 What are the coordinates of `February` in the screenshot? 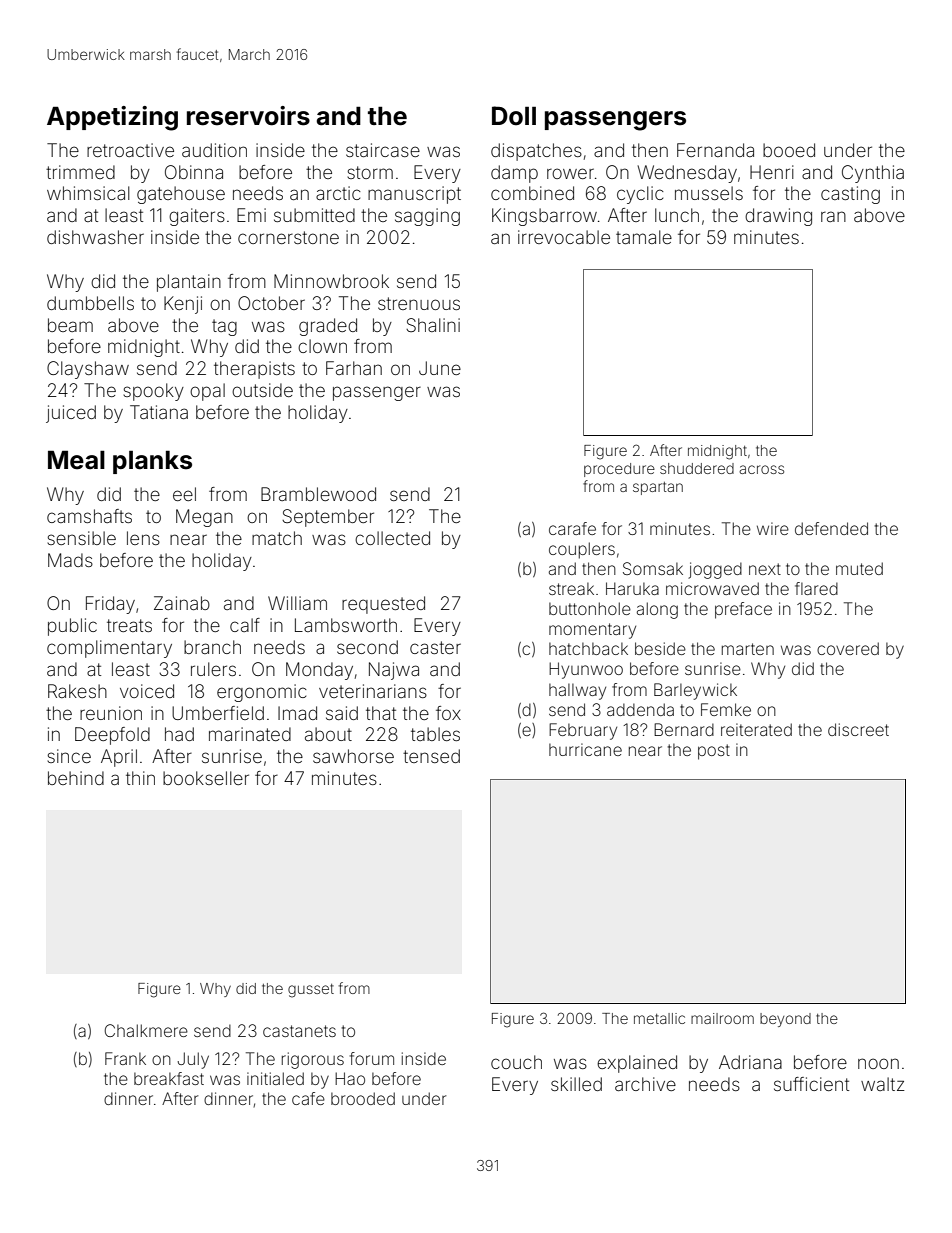 It's located at (583, 731).
